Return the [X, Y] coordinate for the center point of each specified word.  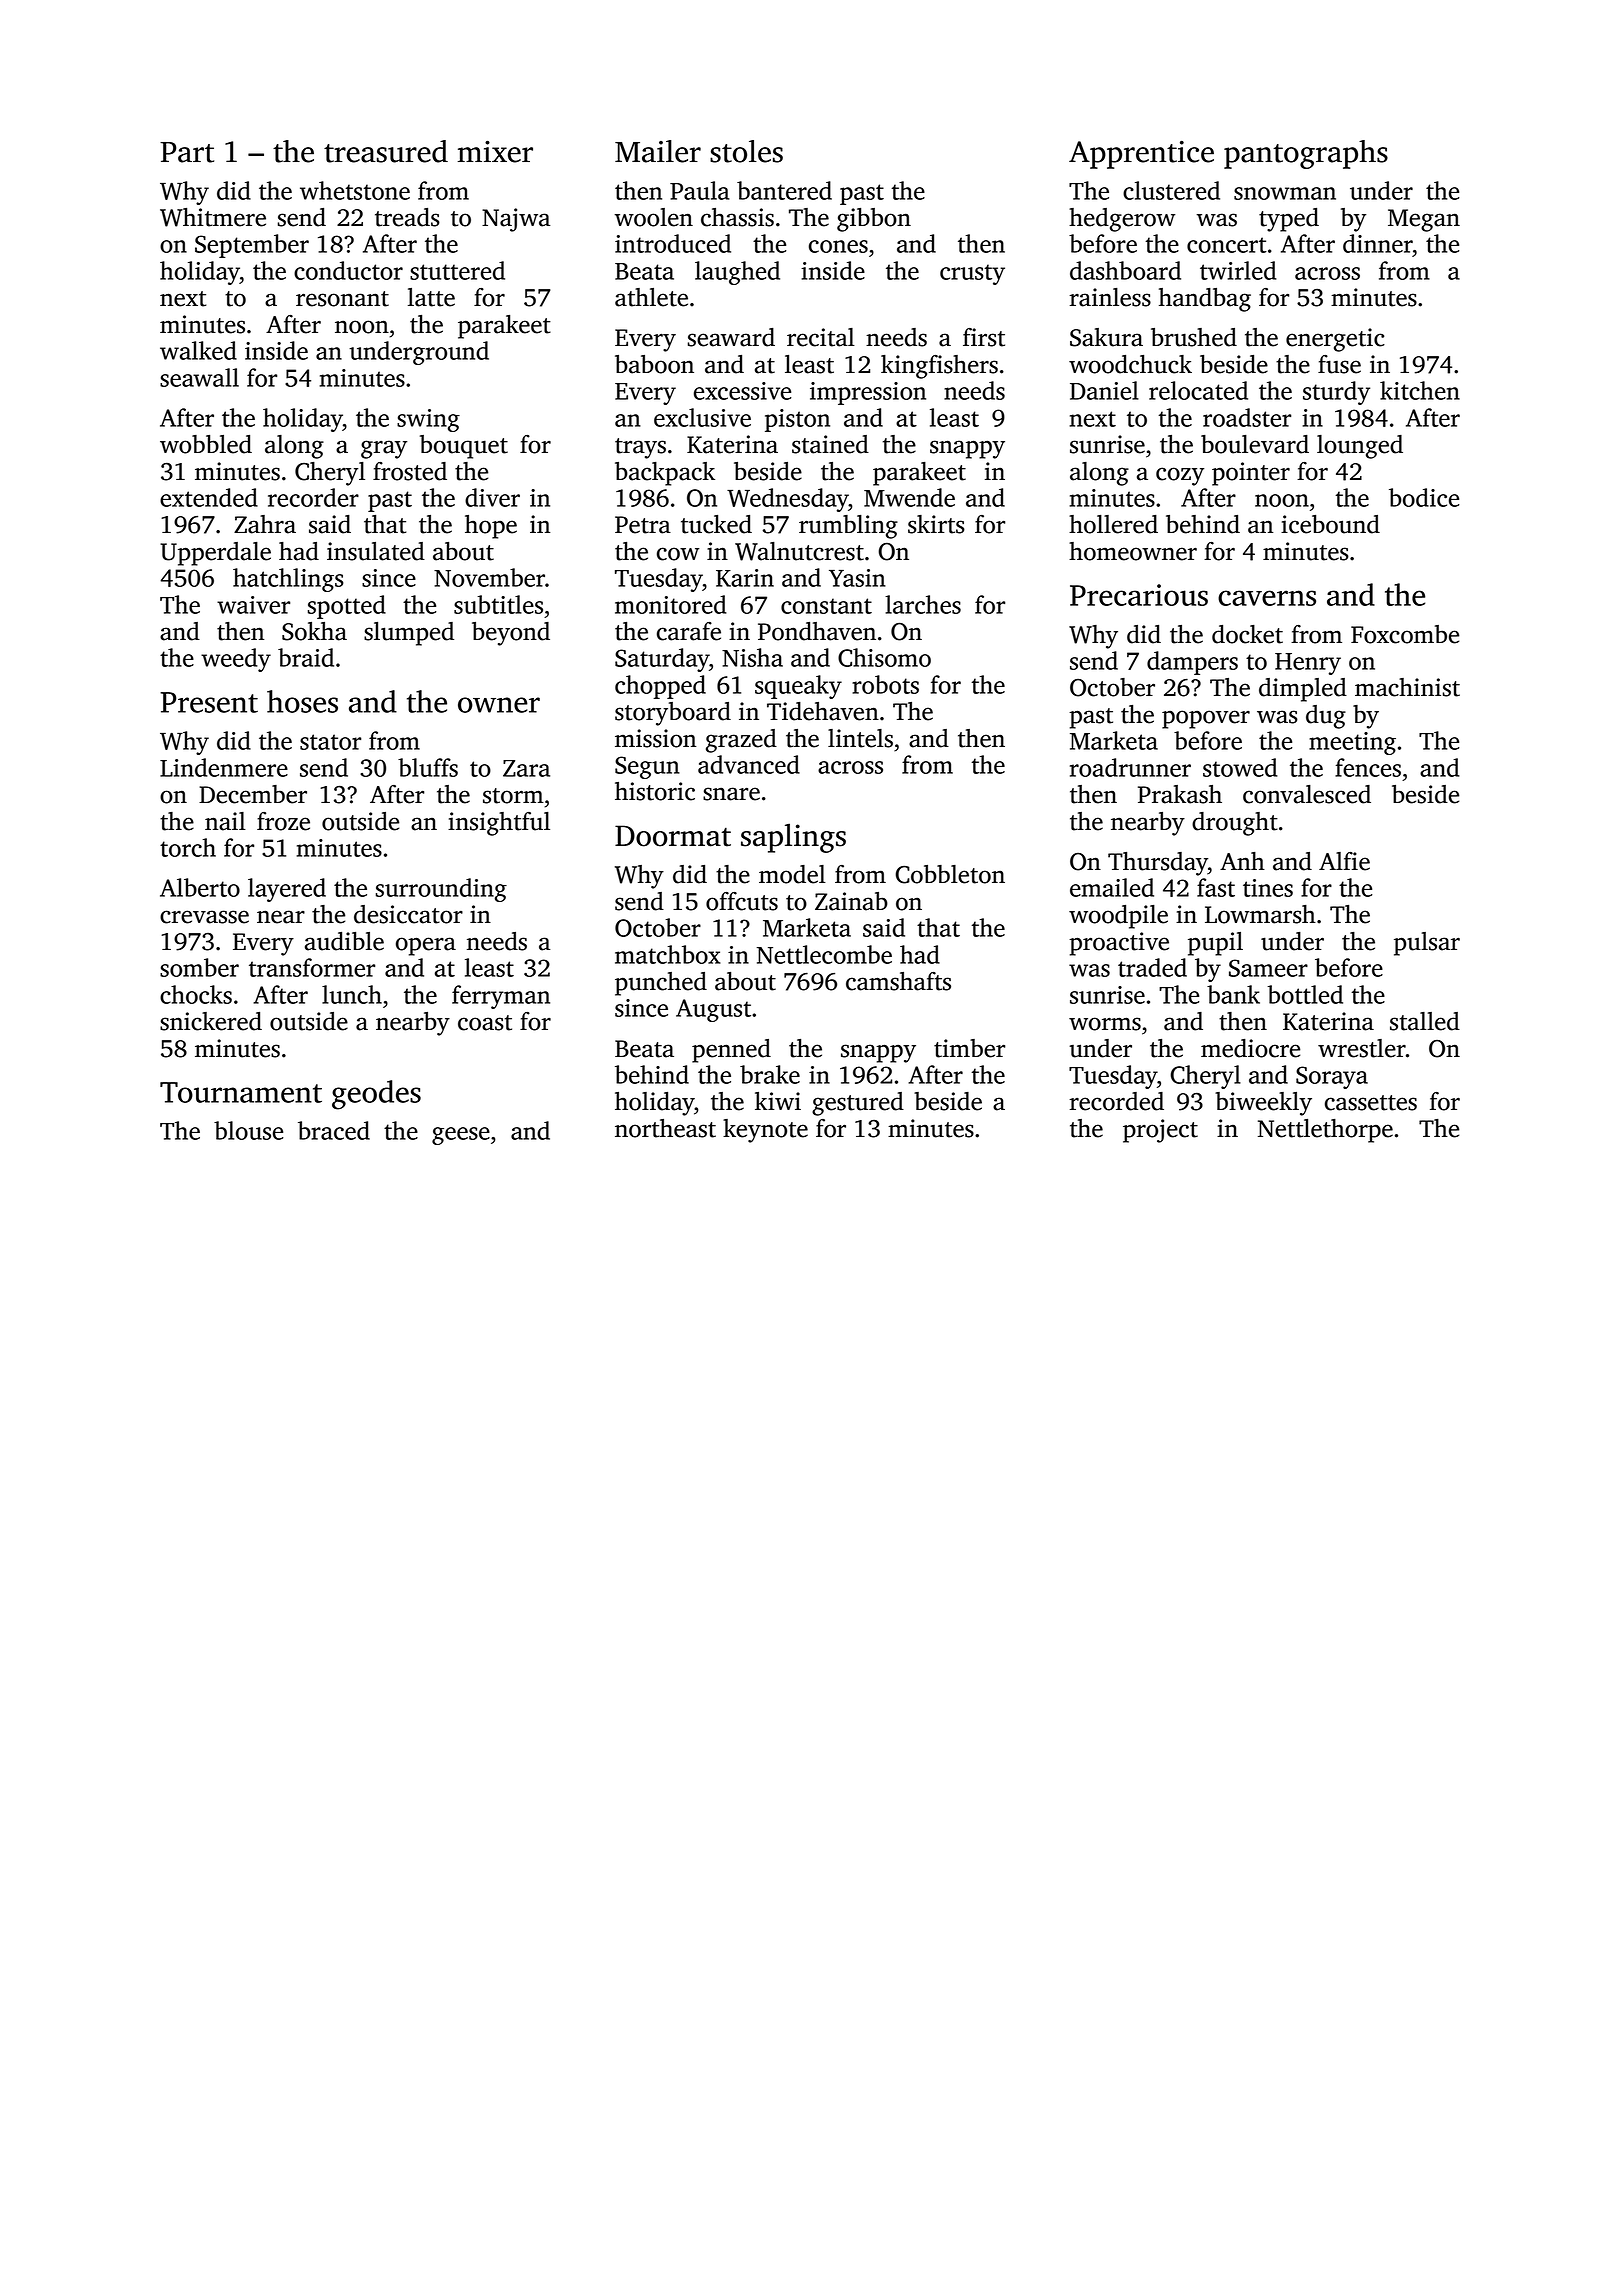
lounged [1360, 447]
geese [461, 1136]
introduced [673, 243]
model [792, 874]
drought [1235, 824]
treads [407, 217]
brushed [1194, 337]
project [1160, 1131]
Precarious [1139, 595]
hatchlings [288, 580]
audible [344, 941]
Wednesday [788, 500]
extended [209, 497]
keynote [765, 1131]
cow [678, 554]
